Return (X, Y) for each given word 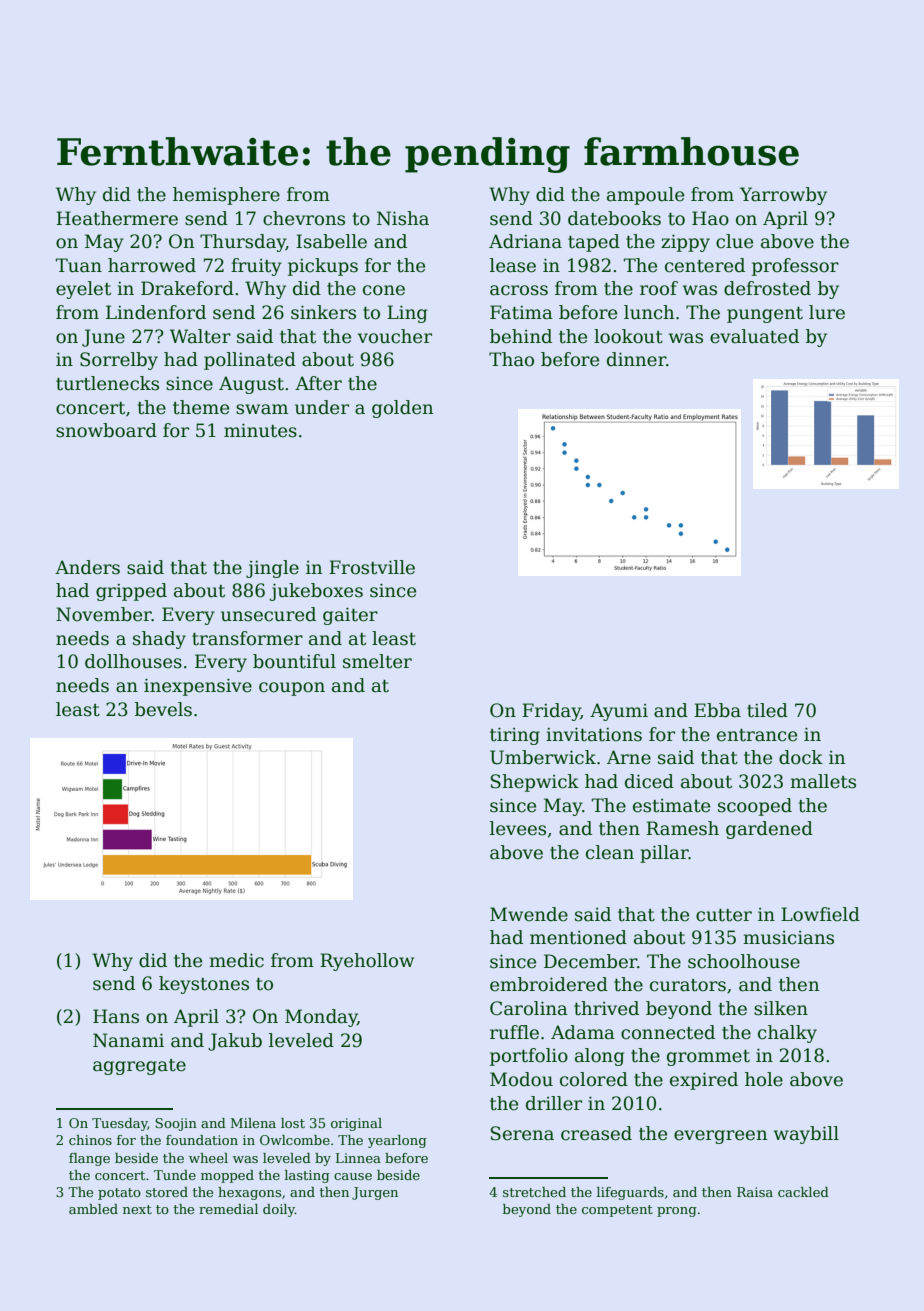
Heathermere (117, 218)
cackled (803, 1192)
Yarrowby (783, 196)
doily (279, 1210)
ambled (93, 1209)
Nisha (403, 218)
